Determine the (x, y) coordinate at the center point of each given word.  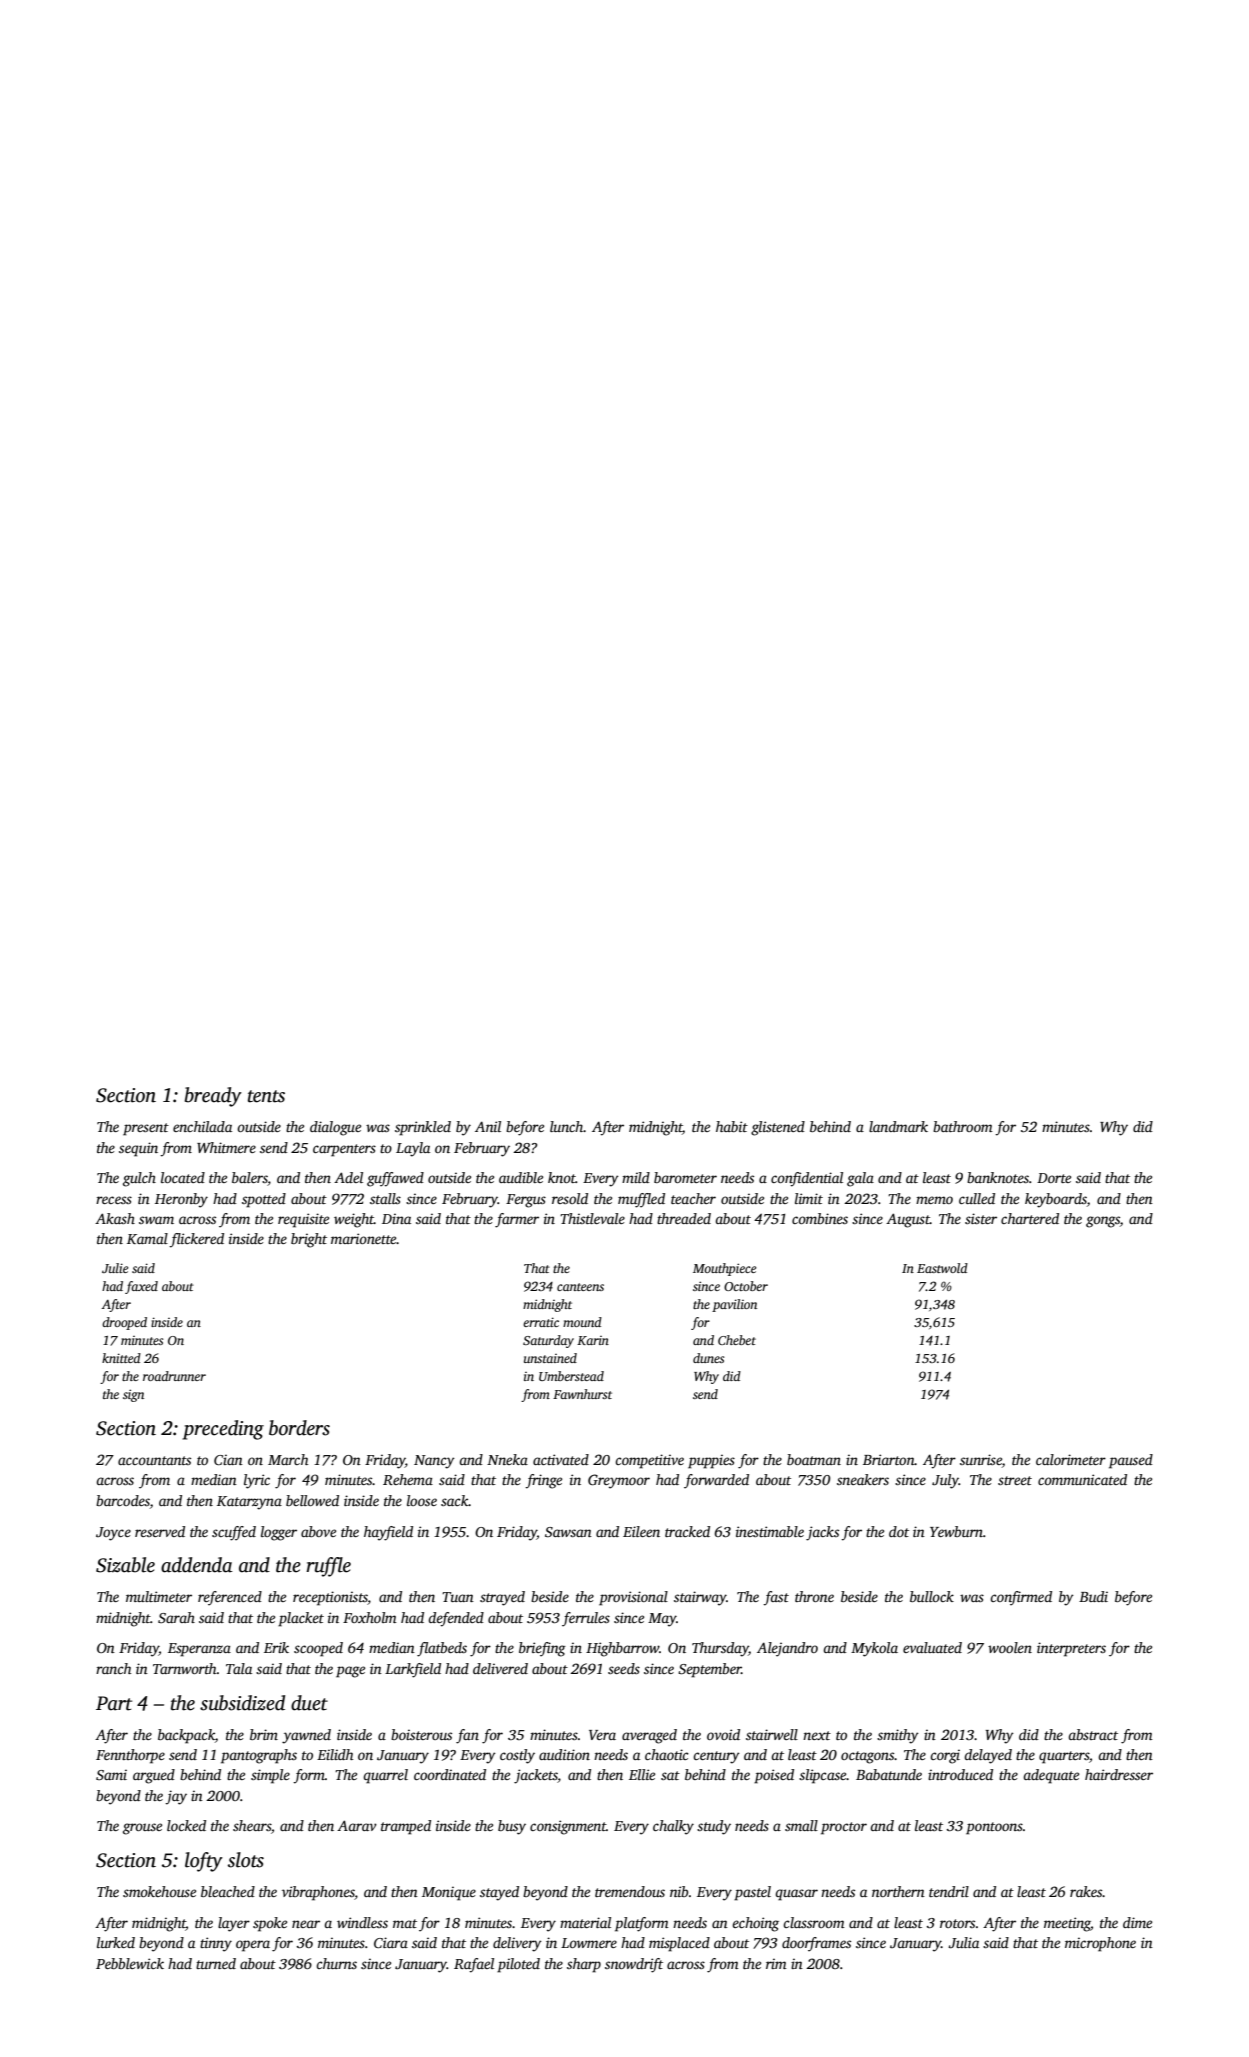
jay (176, 1797)
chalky (673, 1827)
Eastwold (942, 1268)
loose (422, 1500)
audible (521, 1177)
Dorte (1054, 1178)
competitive (649, 1461)
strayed (502, 1598)
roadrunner (174, 1376)
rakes (1086, 1891)
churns (336, 1963)
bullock (932, 1596)
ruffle (328, 1567)
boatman (814, 1459)
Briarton (889, 1459)
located (183, 1177)
